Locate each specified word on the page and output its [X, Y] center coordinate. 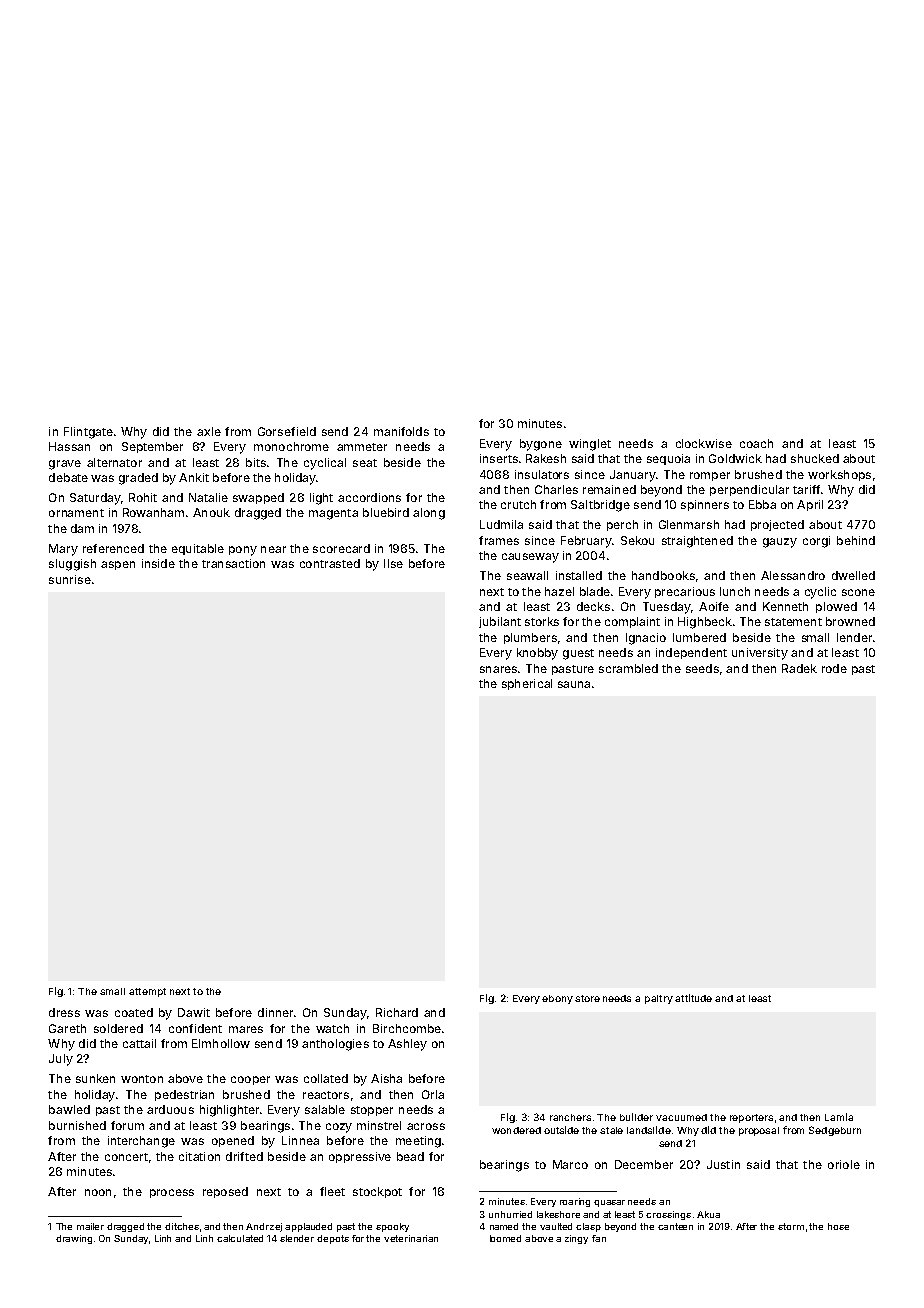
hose [838, 1226]
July [61, 1060]
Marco [570, 1164]
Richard [397, 1012]
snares [498, 669]
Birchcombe [407, 1028]
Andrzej [264, 1227]
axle [209, 431]
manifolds [401, 431]
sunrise [70, 579]
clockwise [704, 443]
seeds [702, 668]
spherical [527, 684]
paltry [659, 999]
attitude [693, 998]
